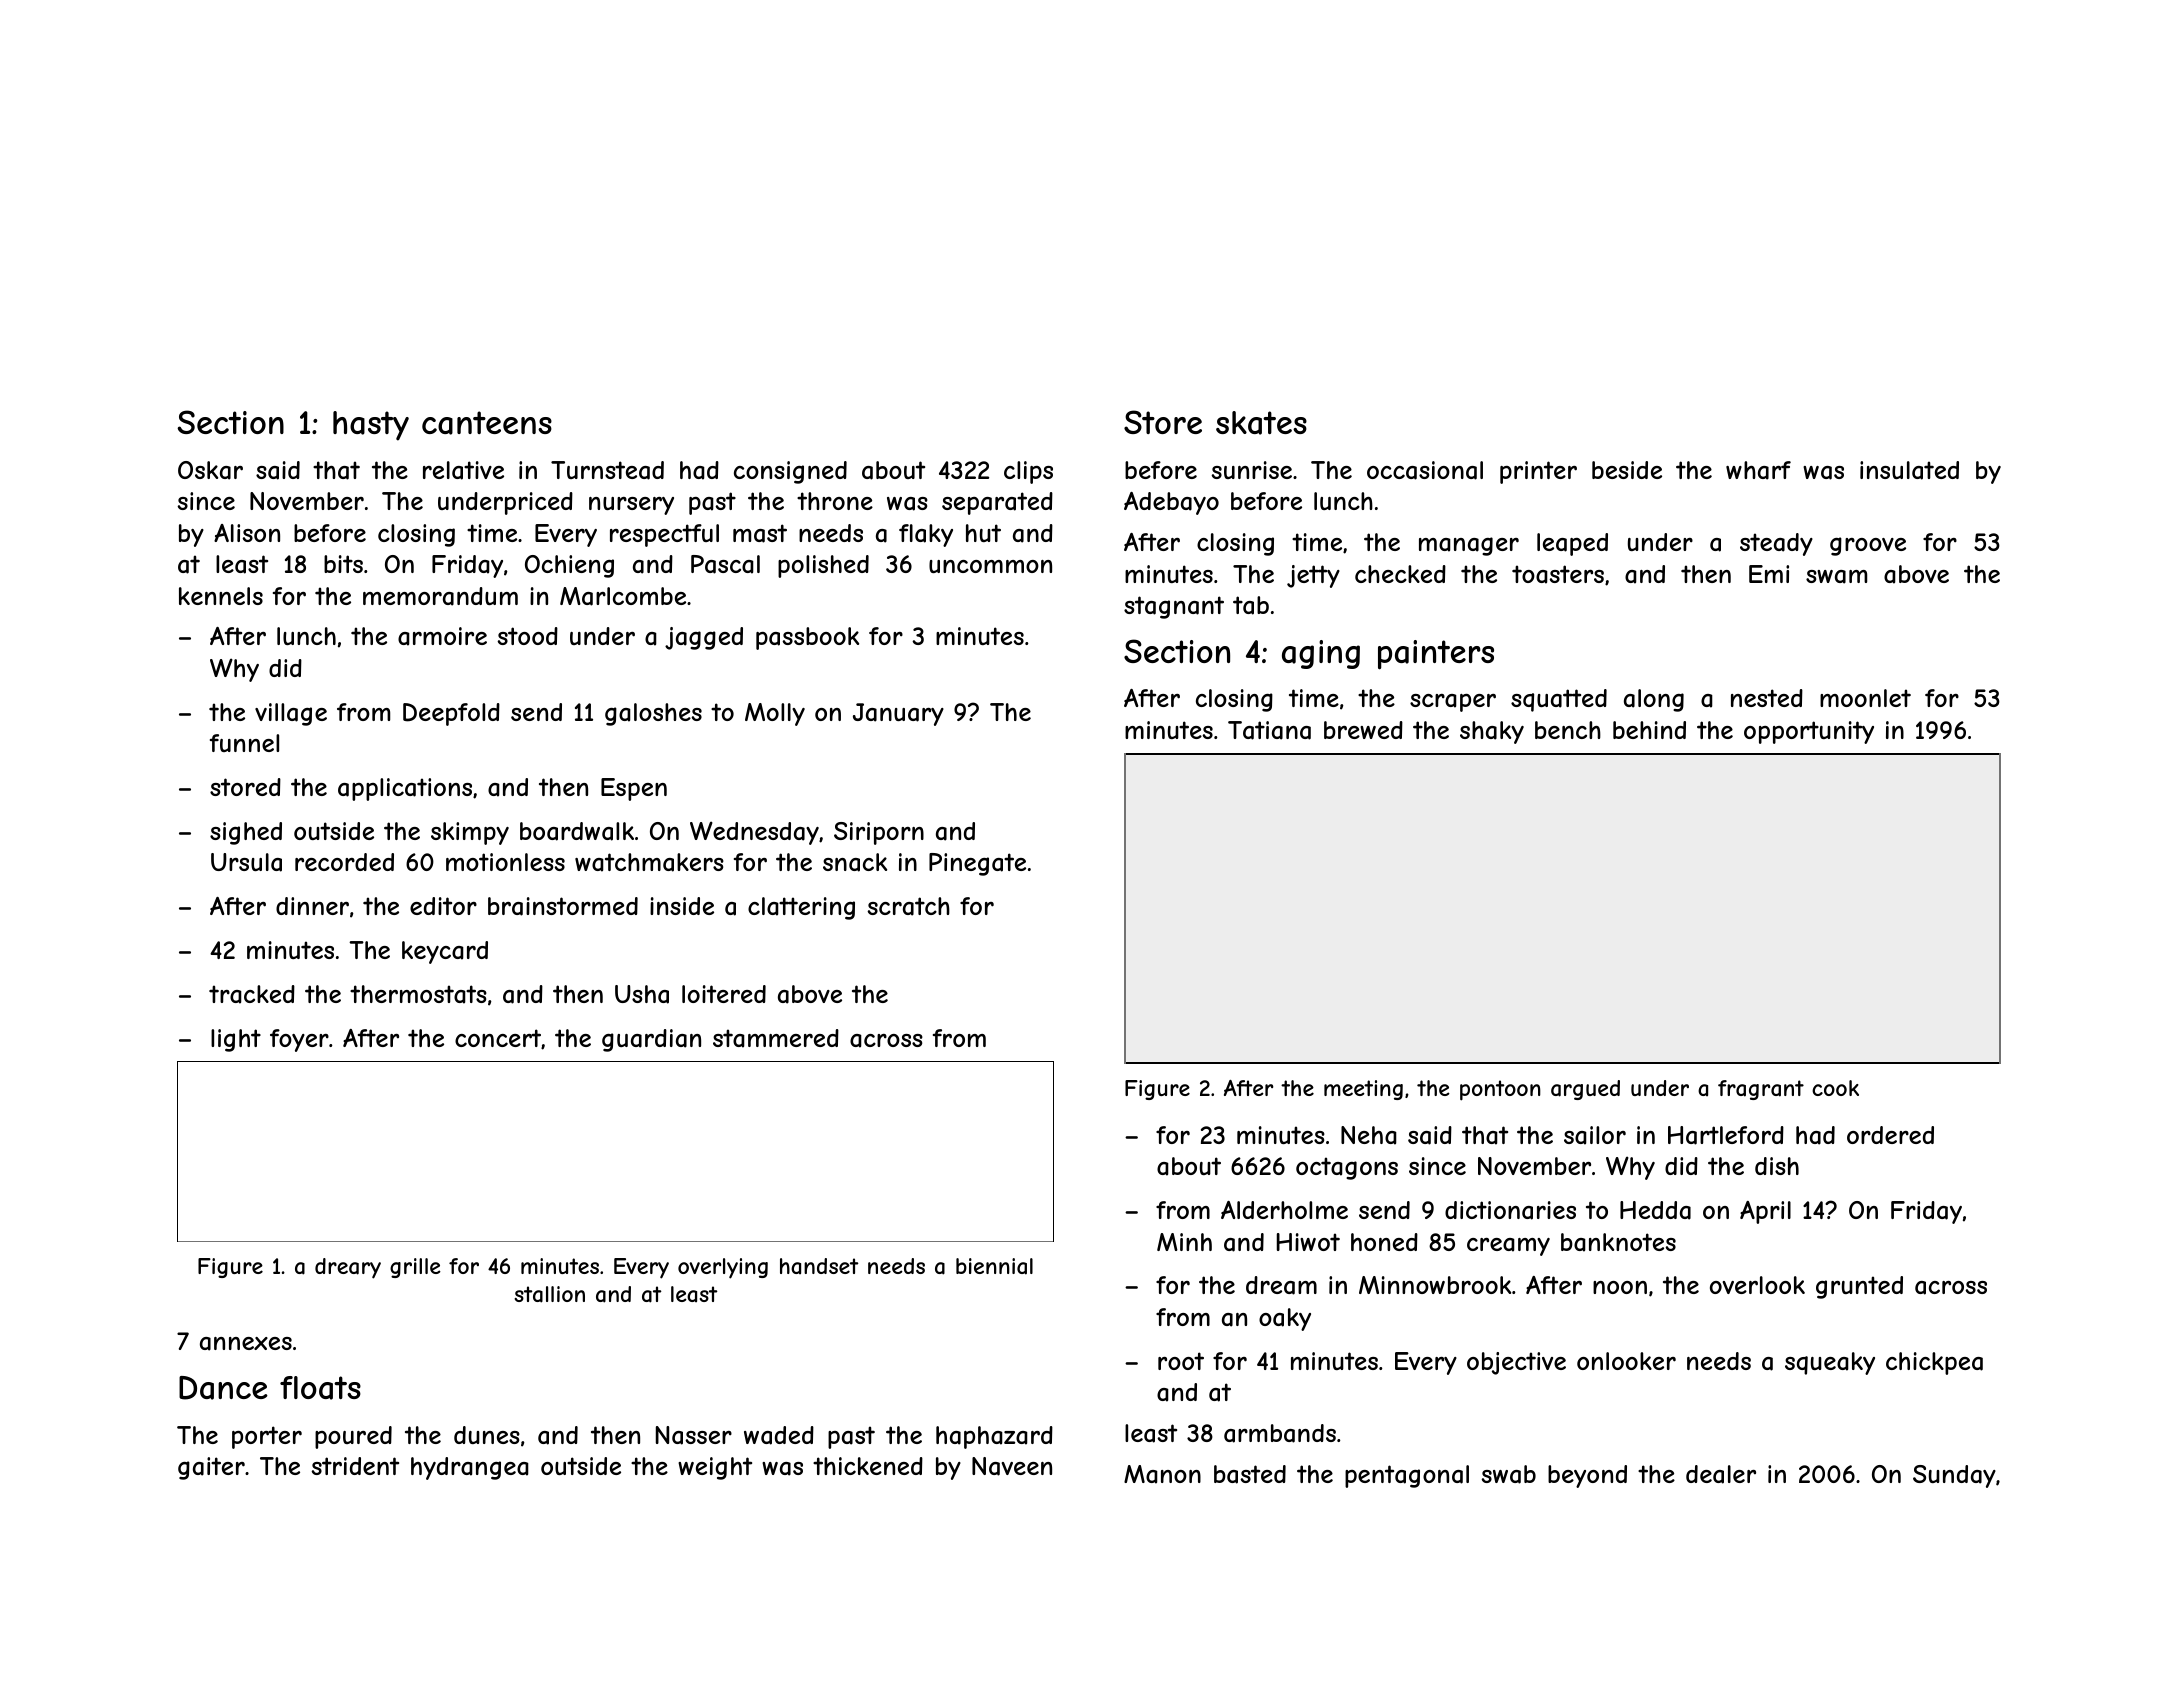 Image resolution: width=2178 pixels, height=1683 pixels. What do you see at coordinates (1809, 732) in the screenshot?
I see `opportunity` at bounding box center [1809, 732].
